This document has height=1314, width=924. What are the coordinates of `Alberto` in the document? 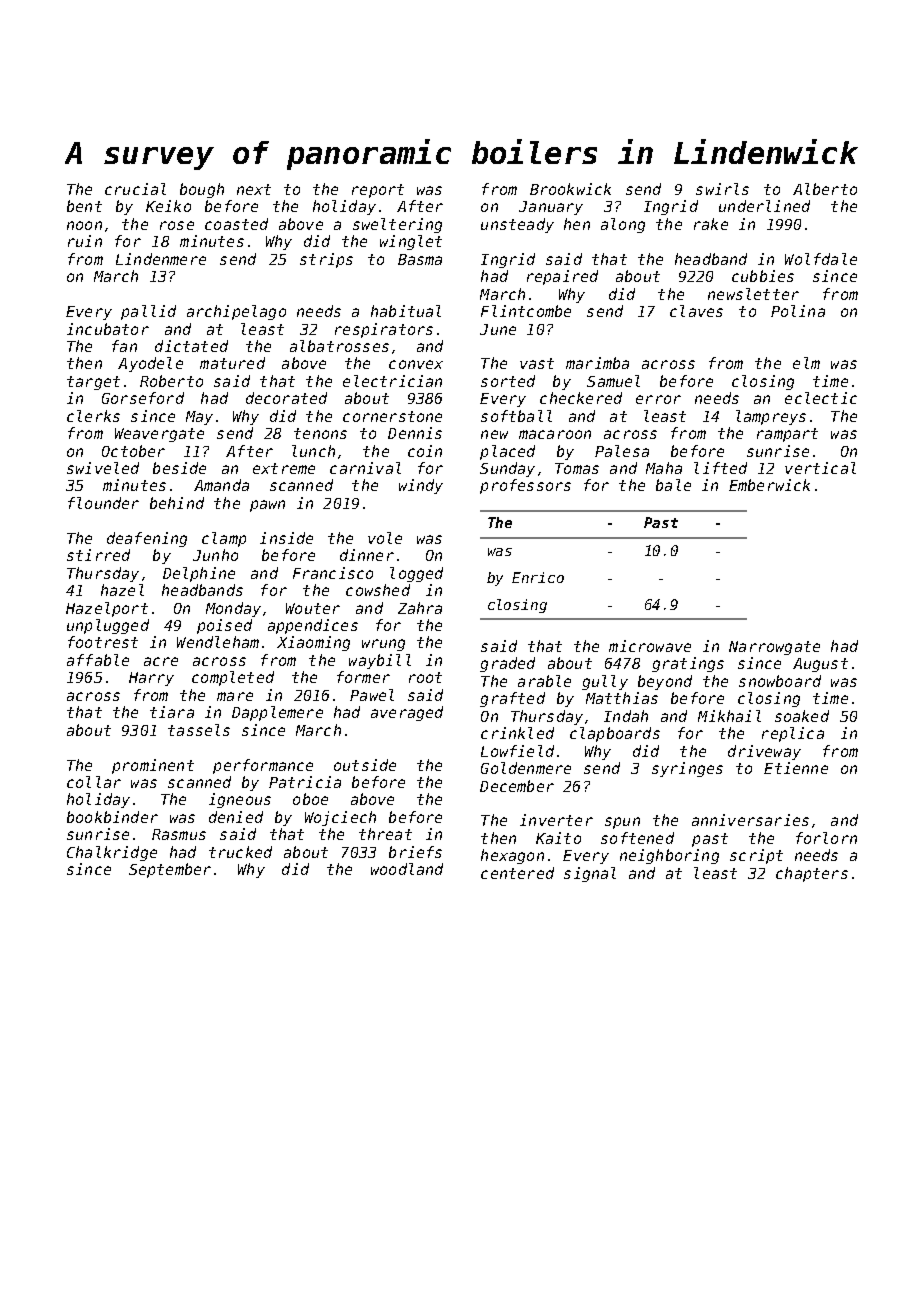 It's located at (825, 189).
